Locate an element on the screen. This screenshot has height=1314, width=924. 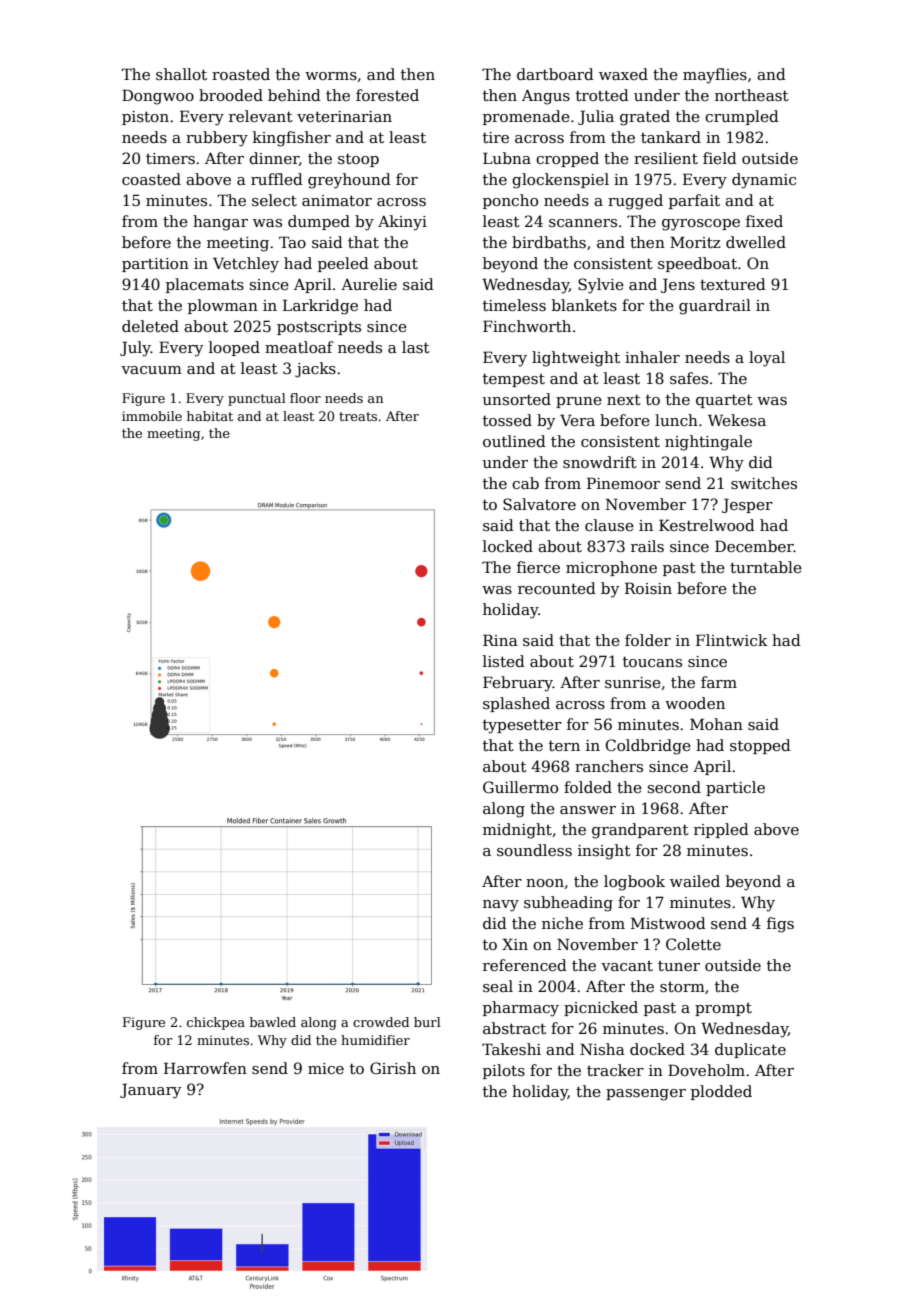
shallot is located at coordinates (181, 74).
